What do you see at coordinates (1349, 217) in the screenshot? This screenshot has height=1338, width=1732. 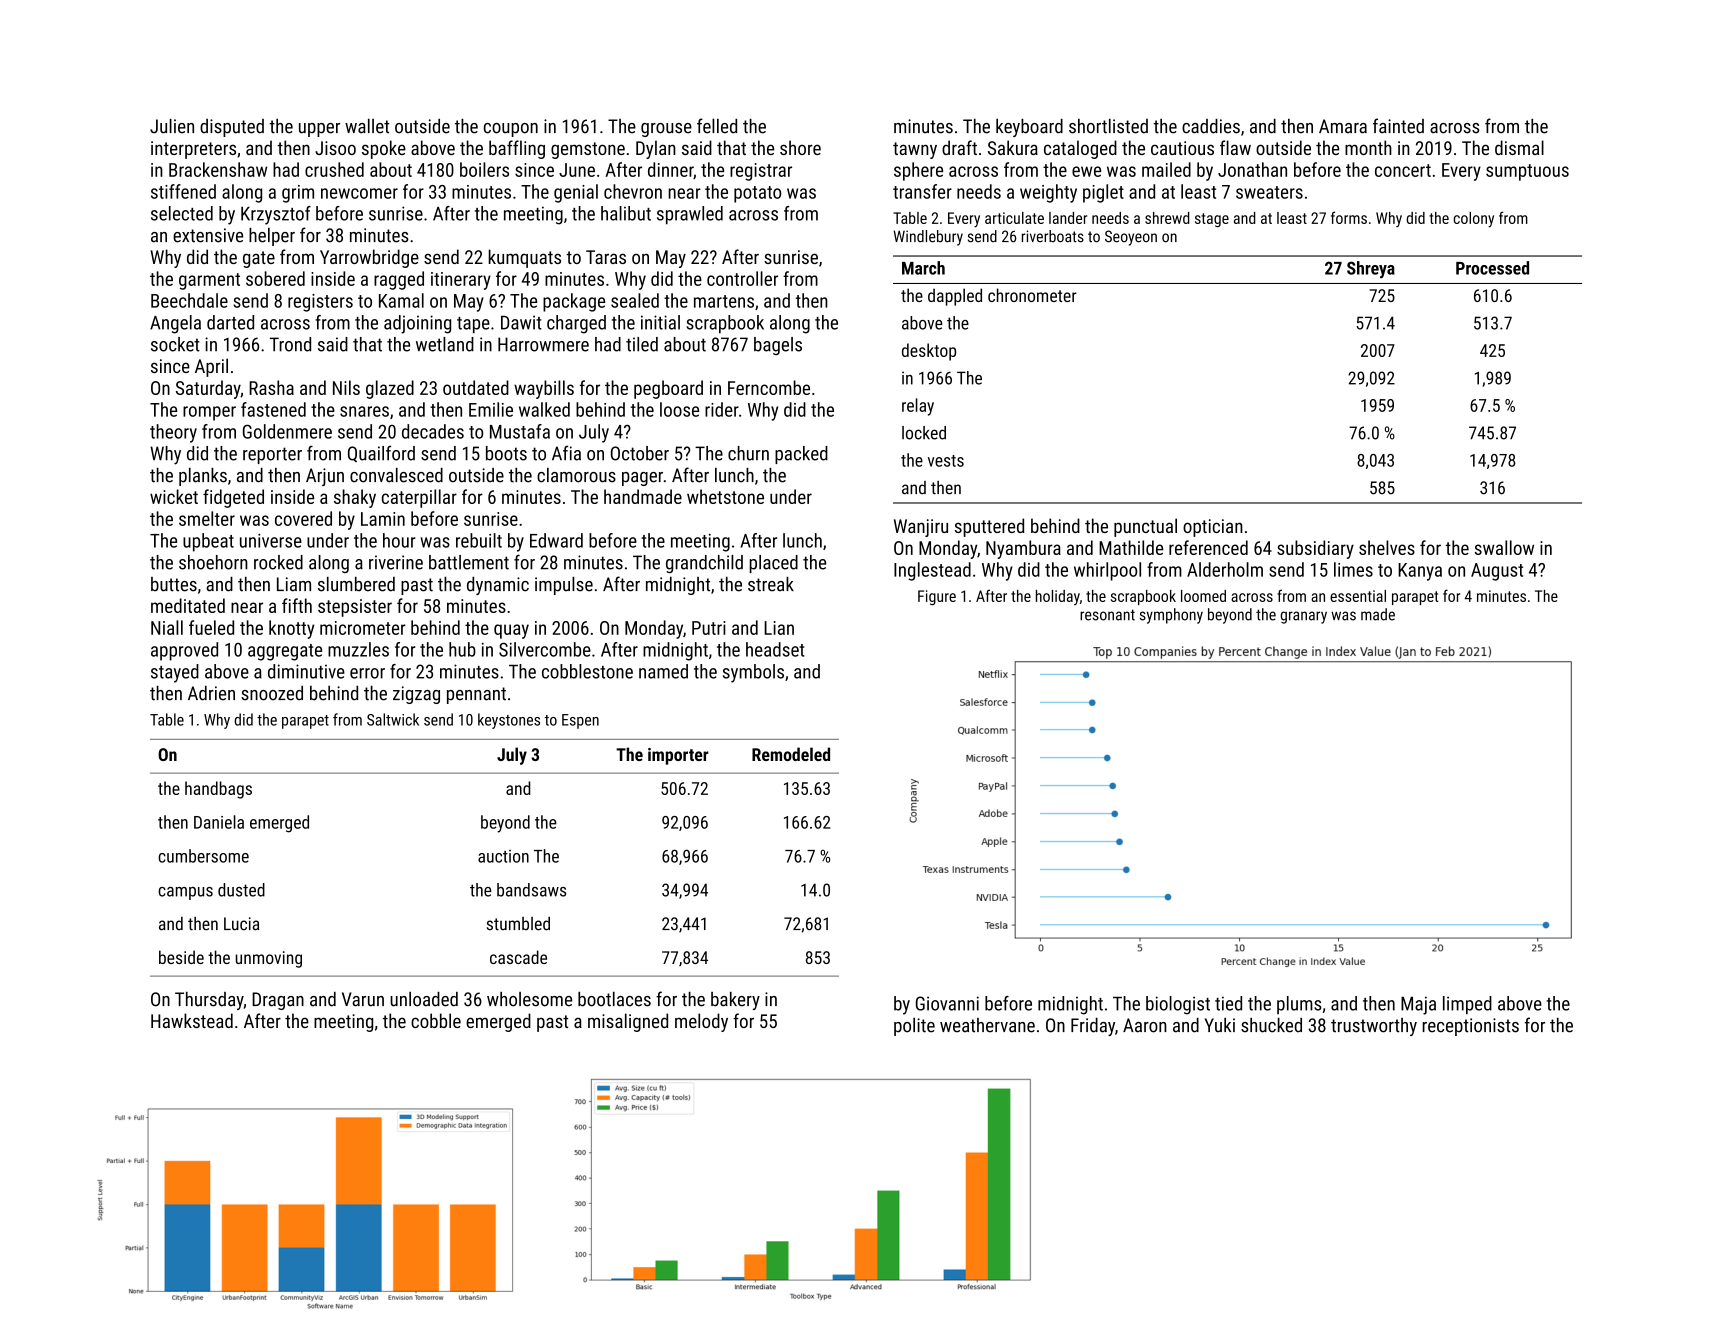 I see `forms` at bounding box center [1349, 217].
